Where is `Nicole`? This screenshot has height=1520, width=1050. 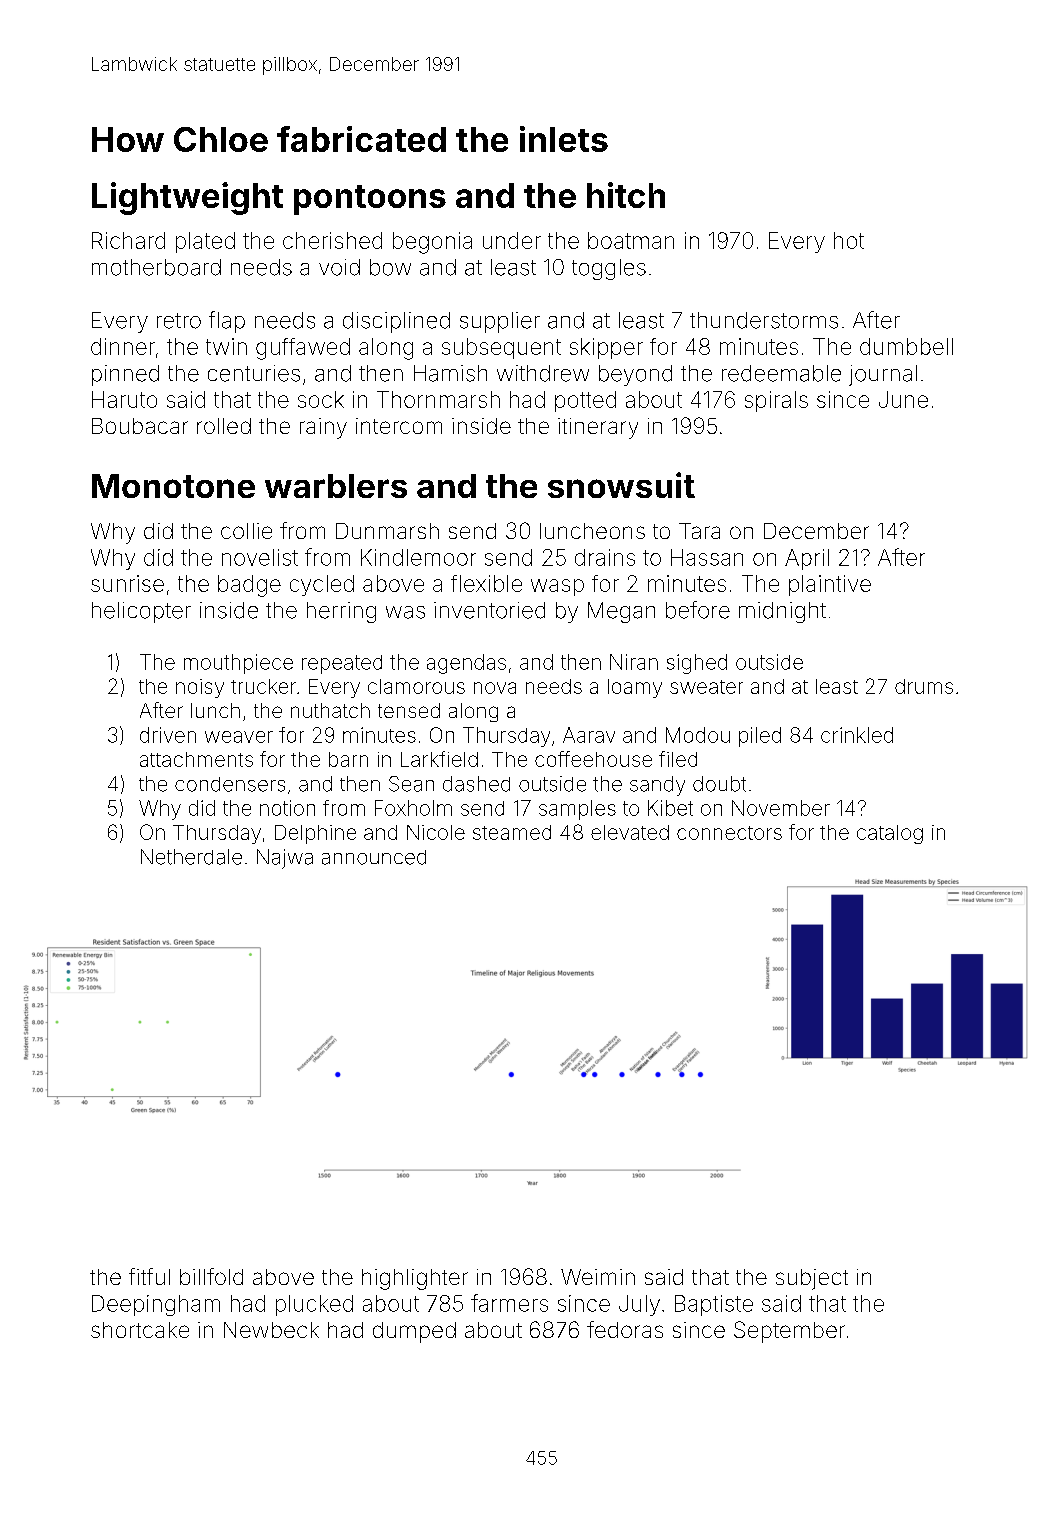 Nicole is located at coordinates (436, 832).
